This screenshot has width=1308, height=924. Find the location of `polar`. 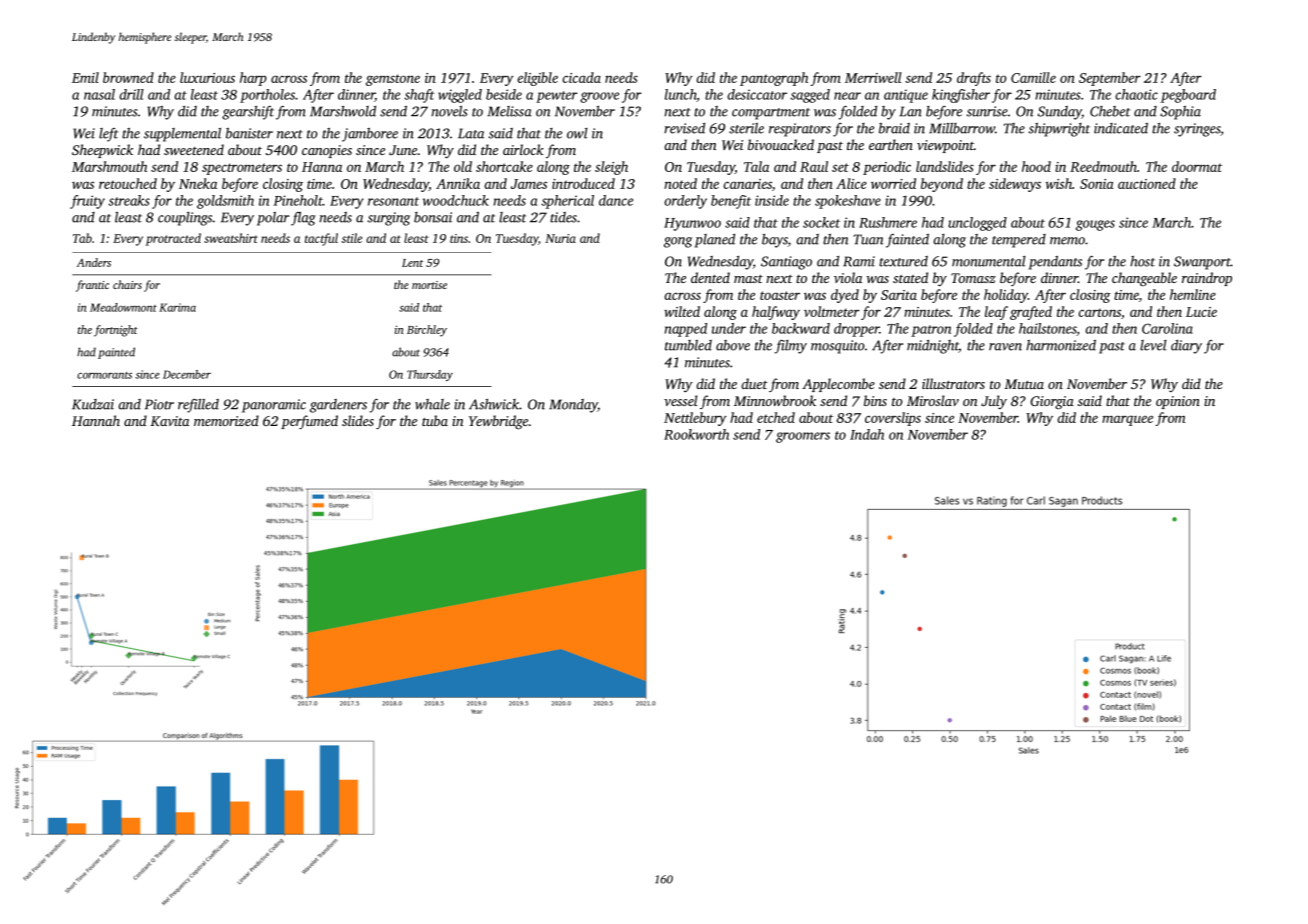

polar is located at coordinates (273, 219).
